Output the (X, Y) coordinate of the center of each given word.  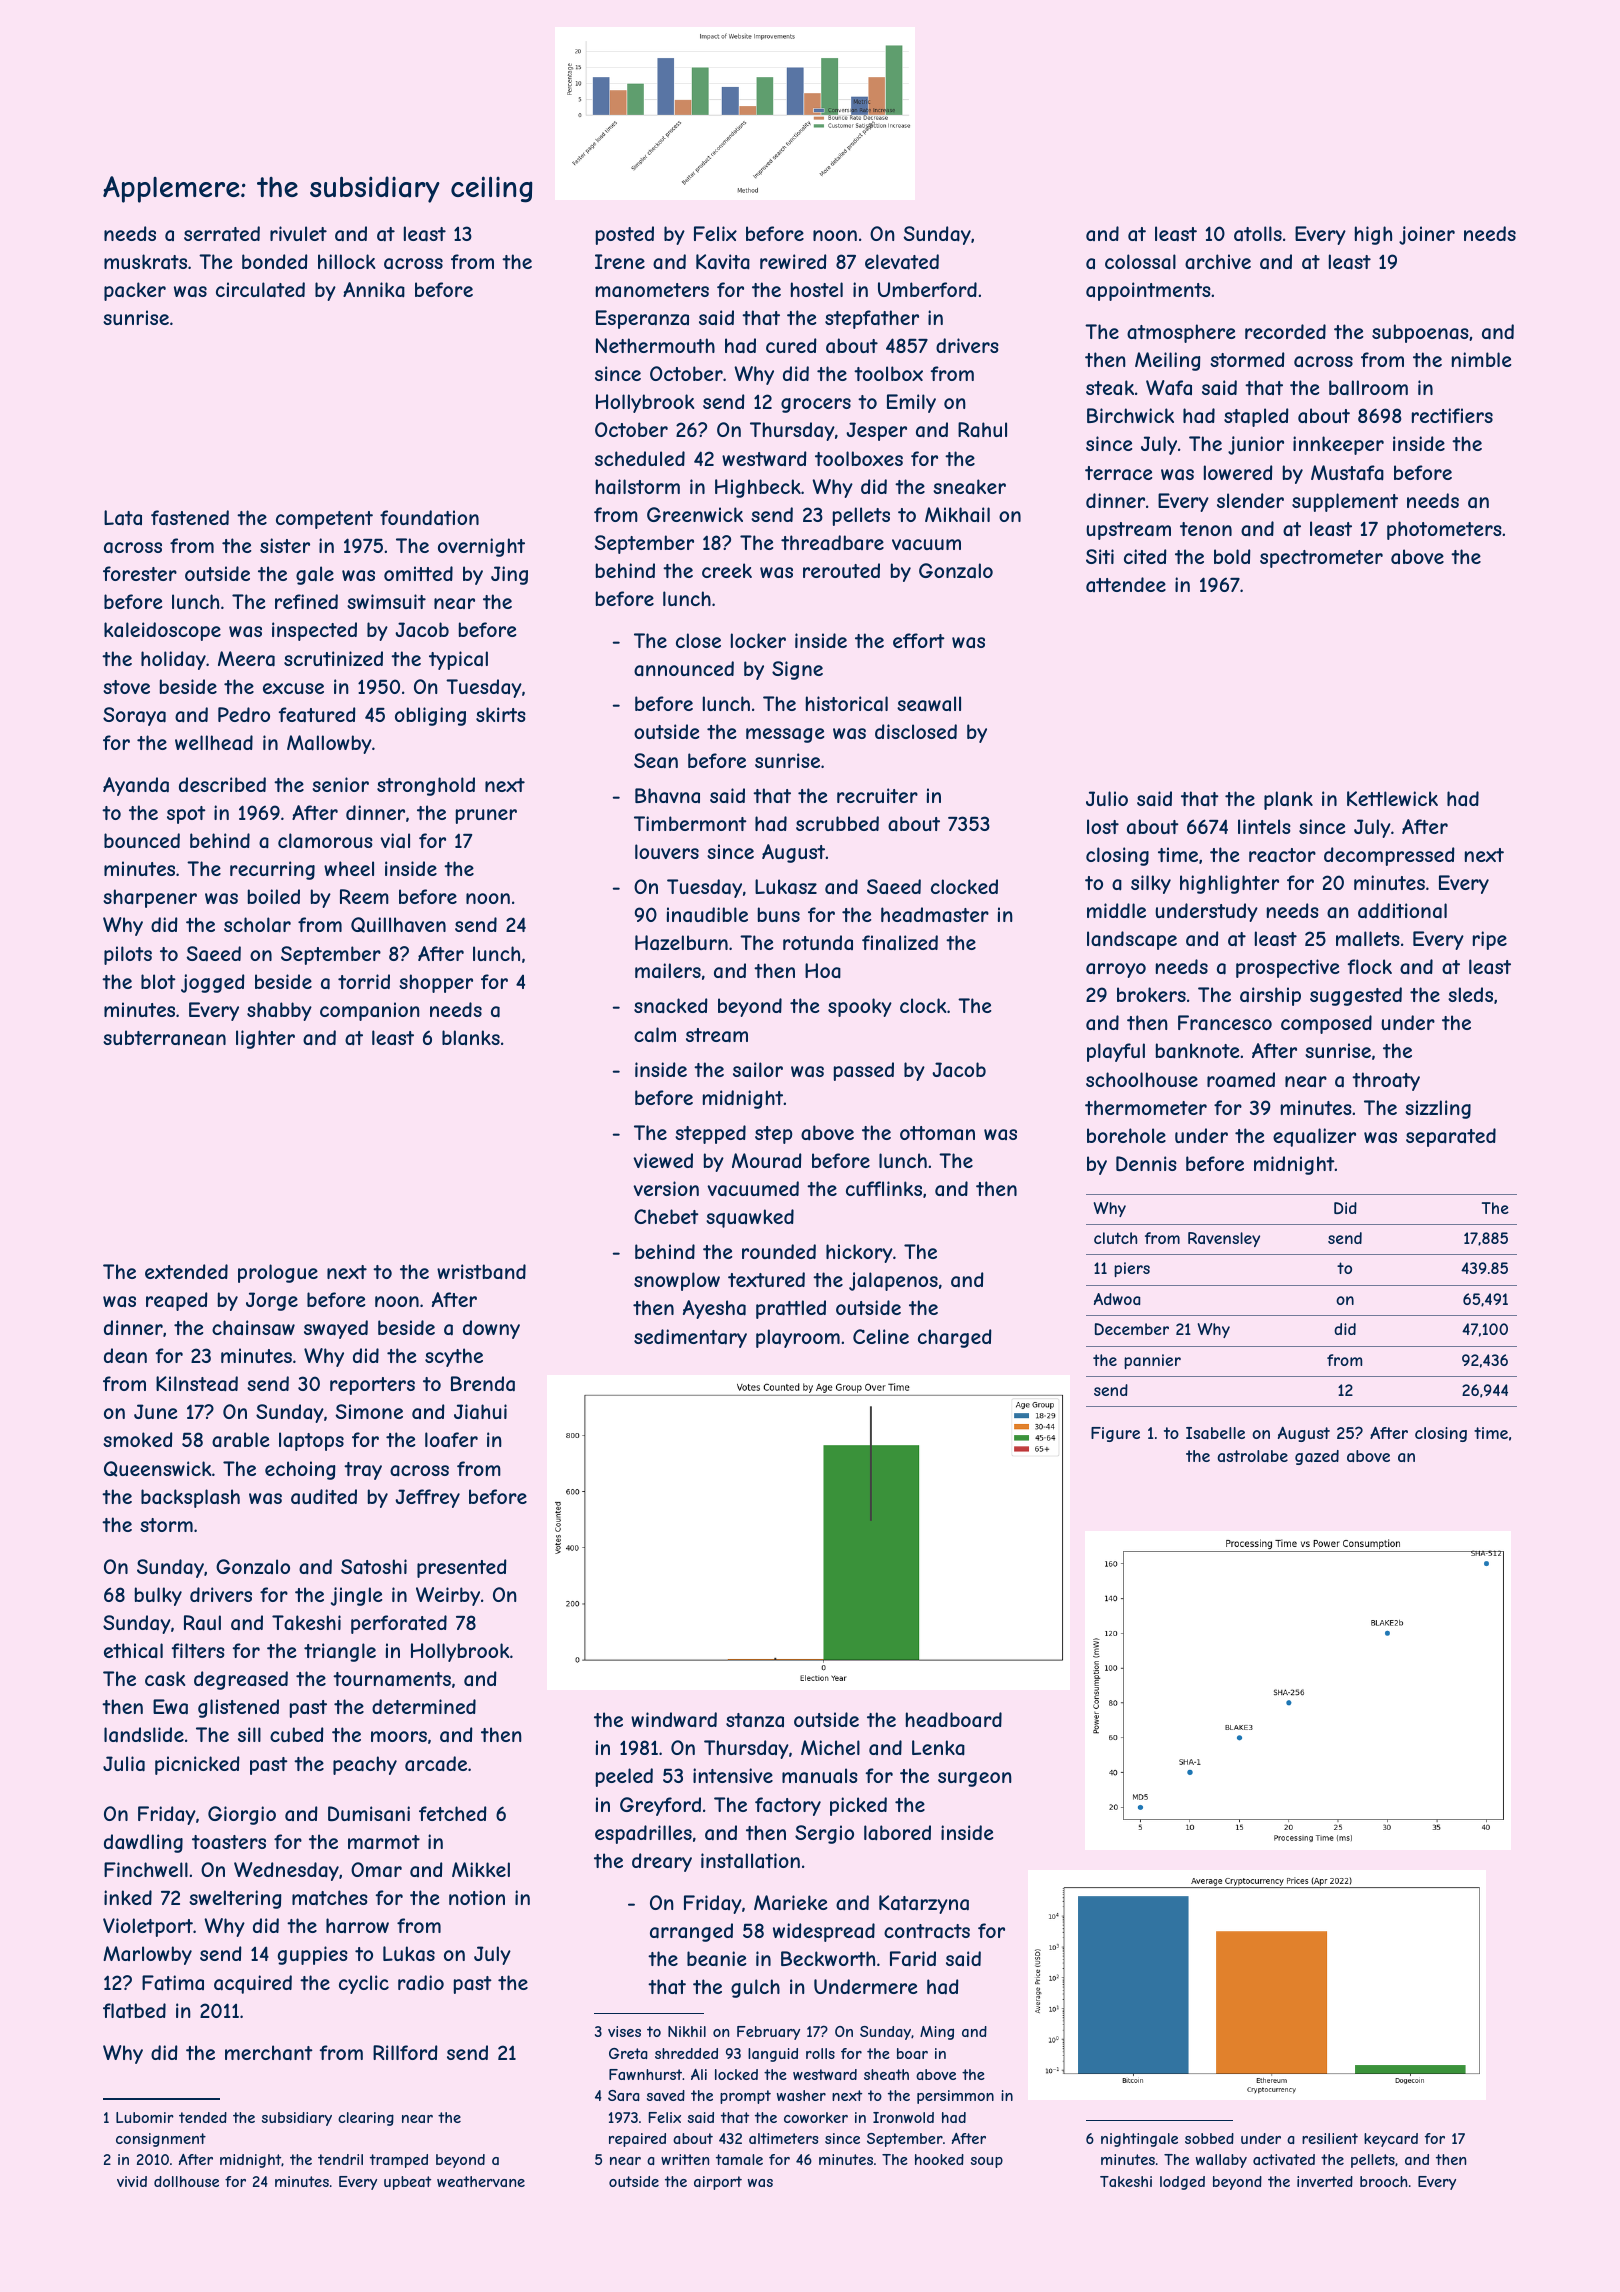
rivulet (298, 233)
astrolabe (1252, 1456)
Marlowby (147, 1955)
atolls (1258, 234)
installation (750, 1861)
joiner (1427, 235)
